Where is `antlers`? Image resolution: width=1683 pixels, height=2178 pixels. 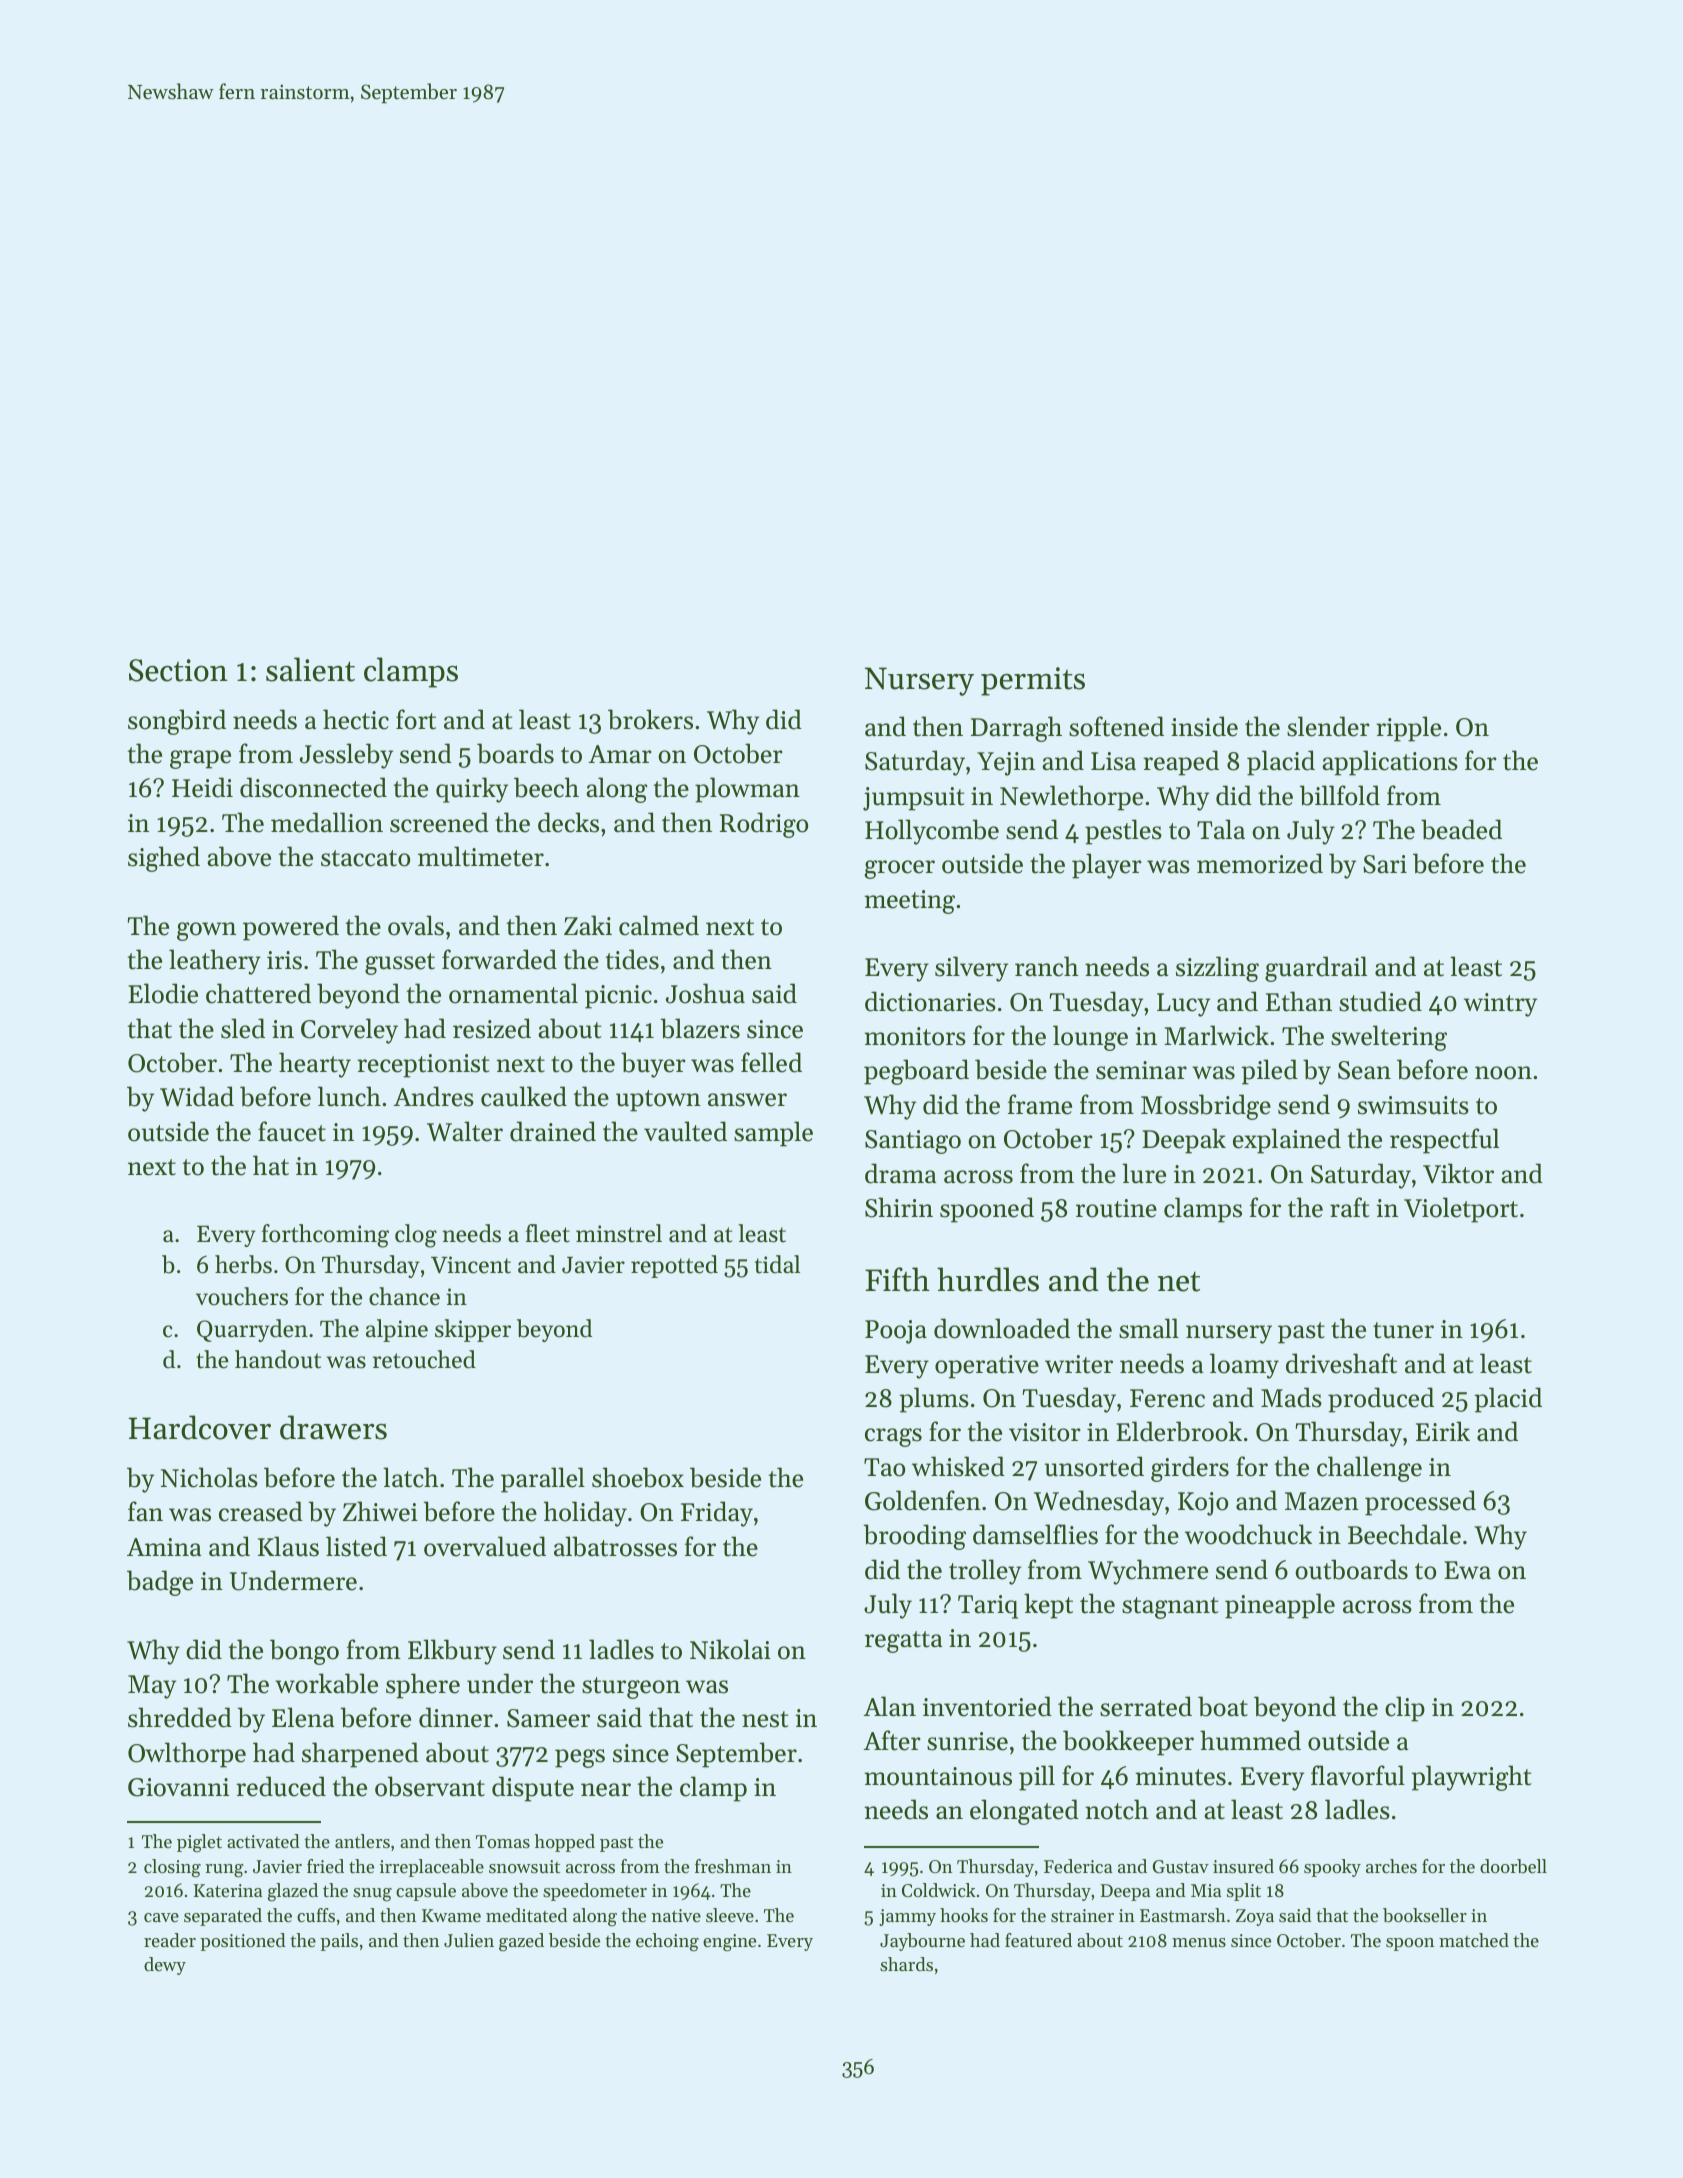 antlers is located at coordinates (362, 1841).
